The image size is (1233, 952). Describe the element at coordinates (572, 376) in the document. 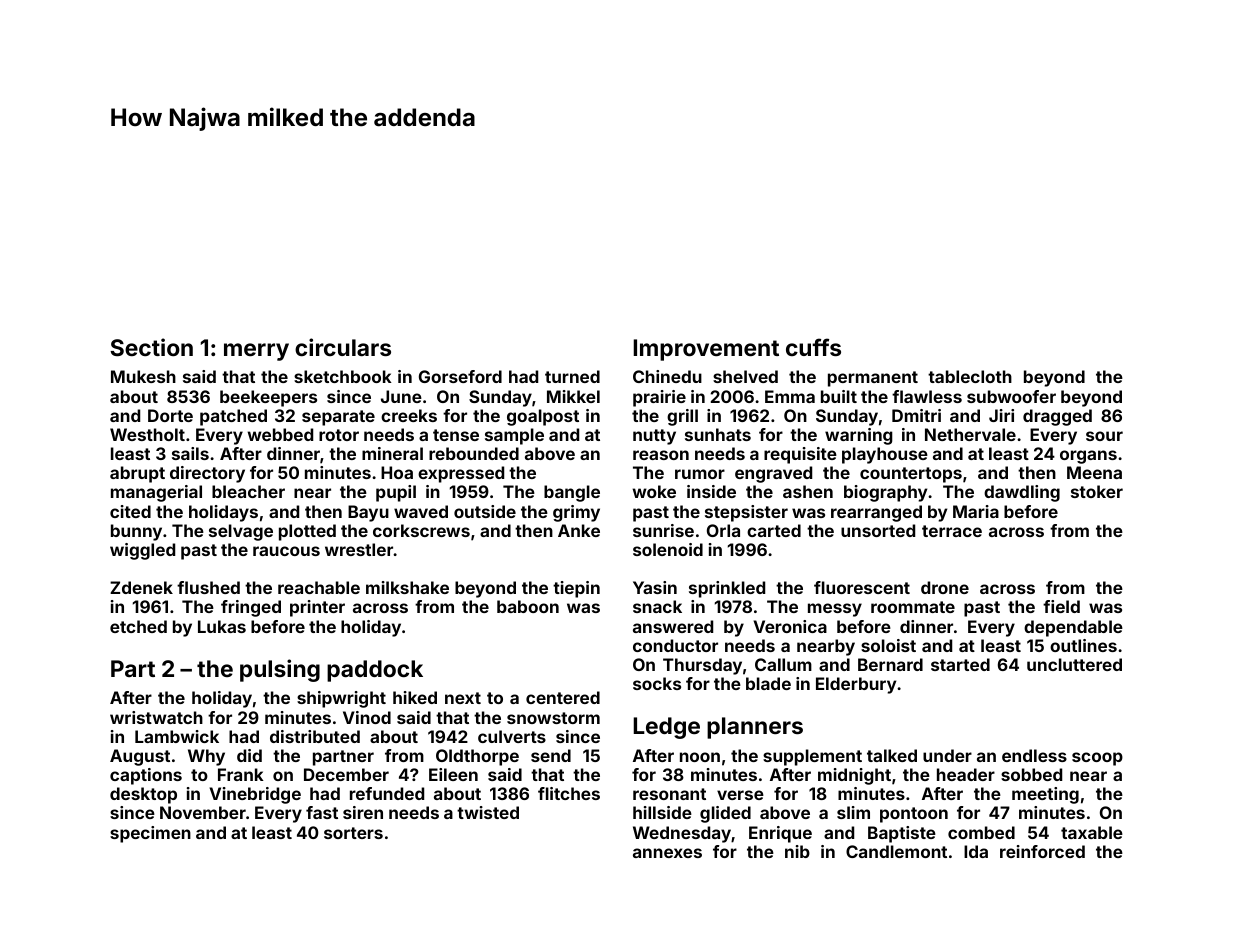

I see `turned` at that location.
